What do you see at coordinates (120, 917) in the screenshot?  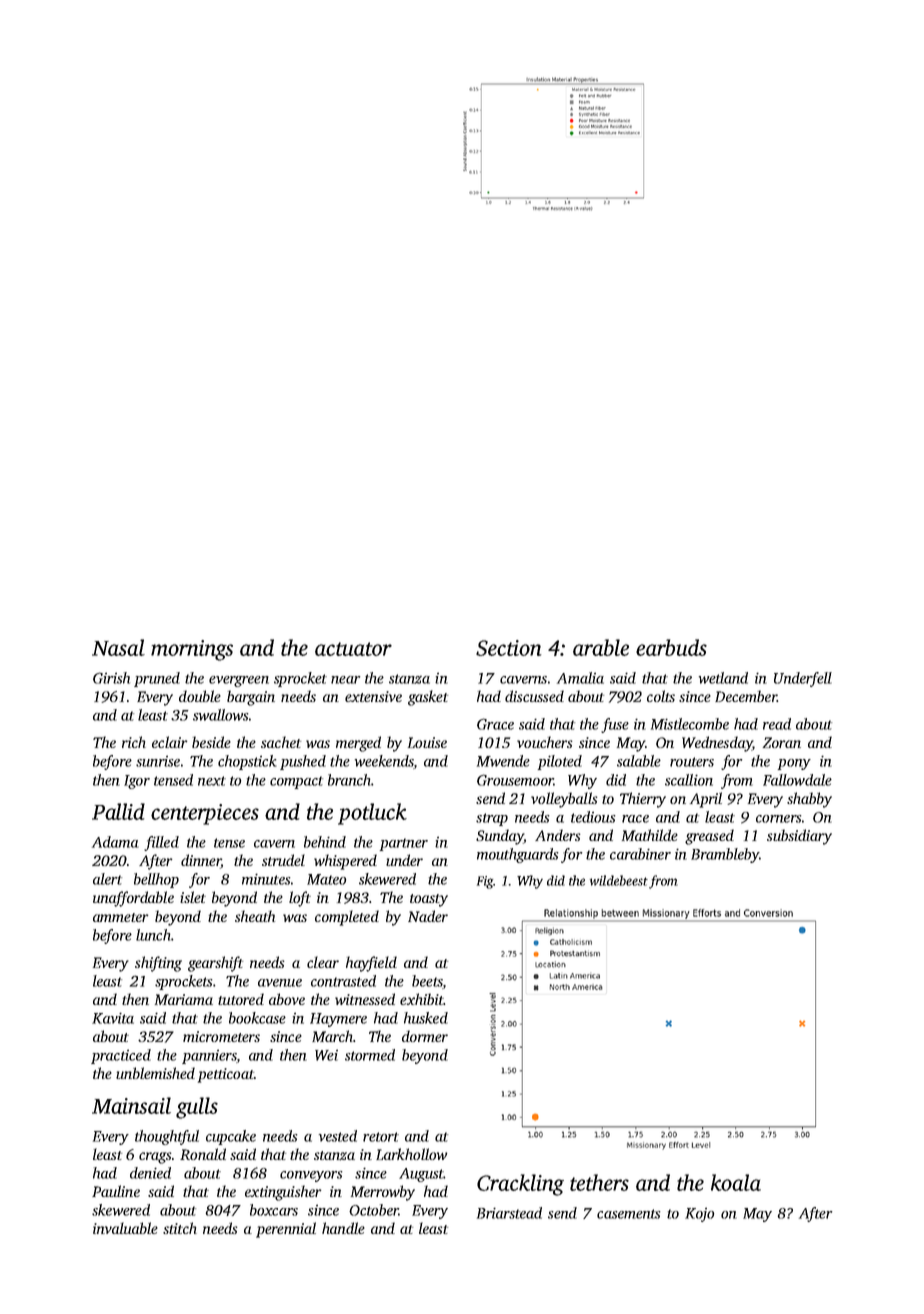 I see `ammeter` at bounding box center [120, 917].
